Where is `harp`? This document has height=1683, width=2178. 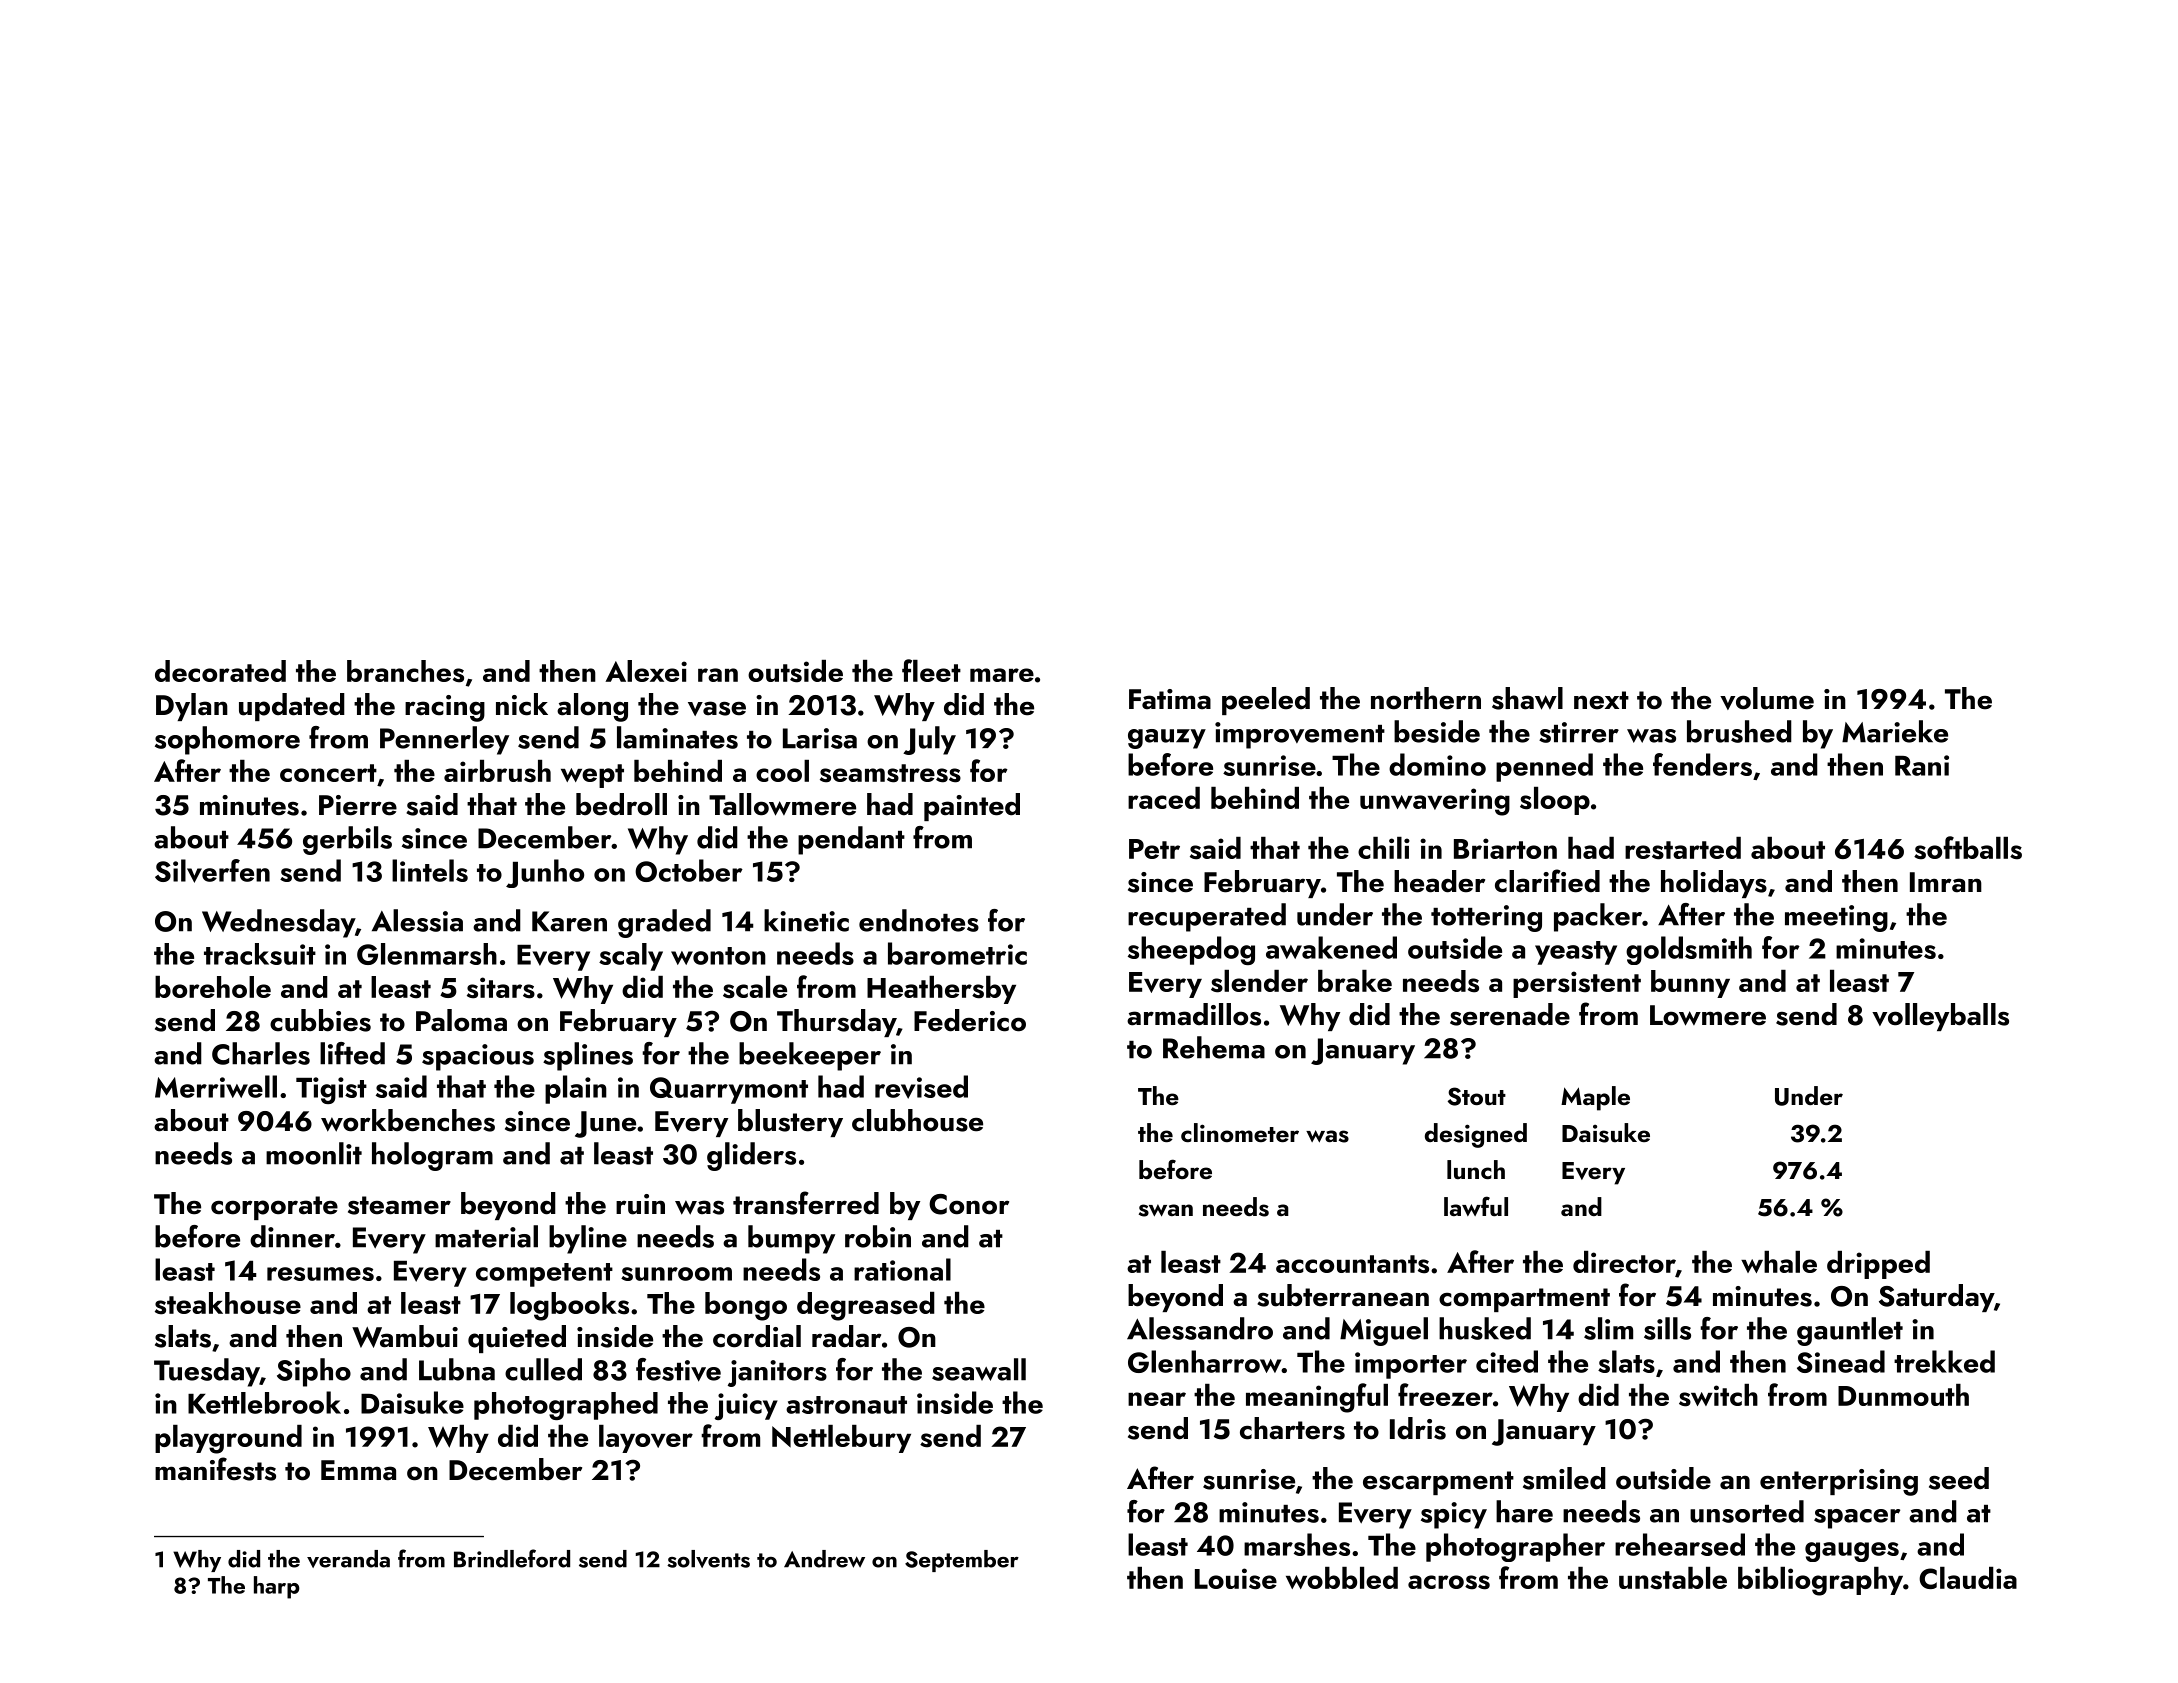 harp is located at coordinates (277, 1587).
